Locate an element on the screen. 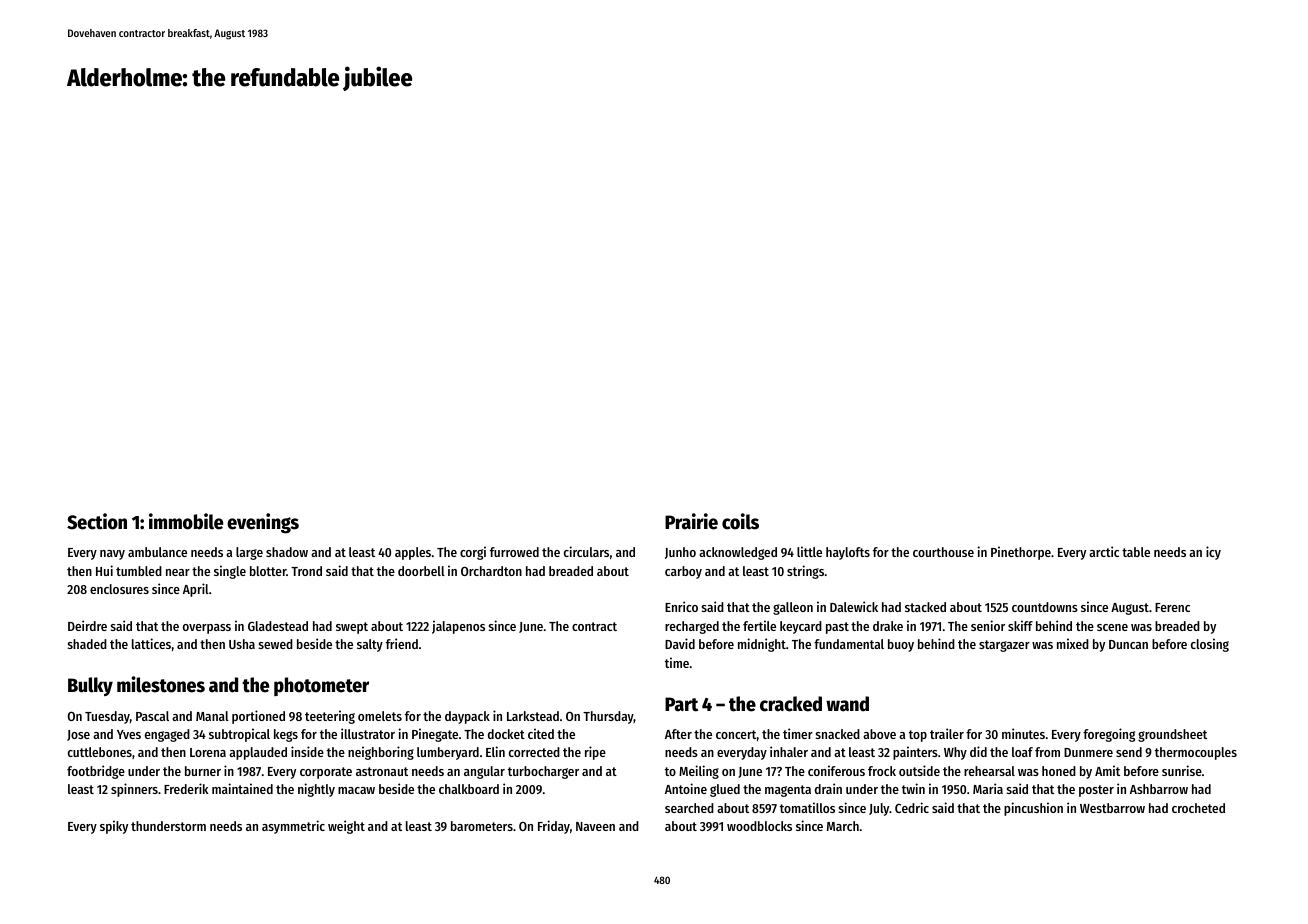 The width and height of the screenshot is (1308, 924). groundsheet is located at coordinates (1172, 735).
